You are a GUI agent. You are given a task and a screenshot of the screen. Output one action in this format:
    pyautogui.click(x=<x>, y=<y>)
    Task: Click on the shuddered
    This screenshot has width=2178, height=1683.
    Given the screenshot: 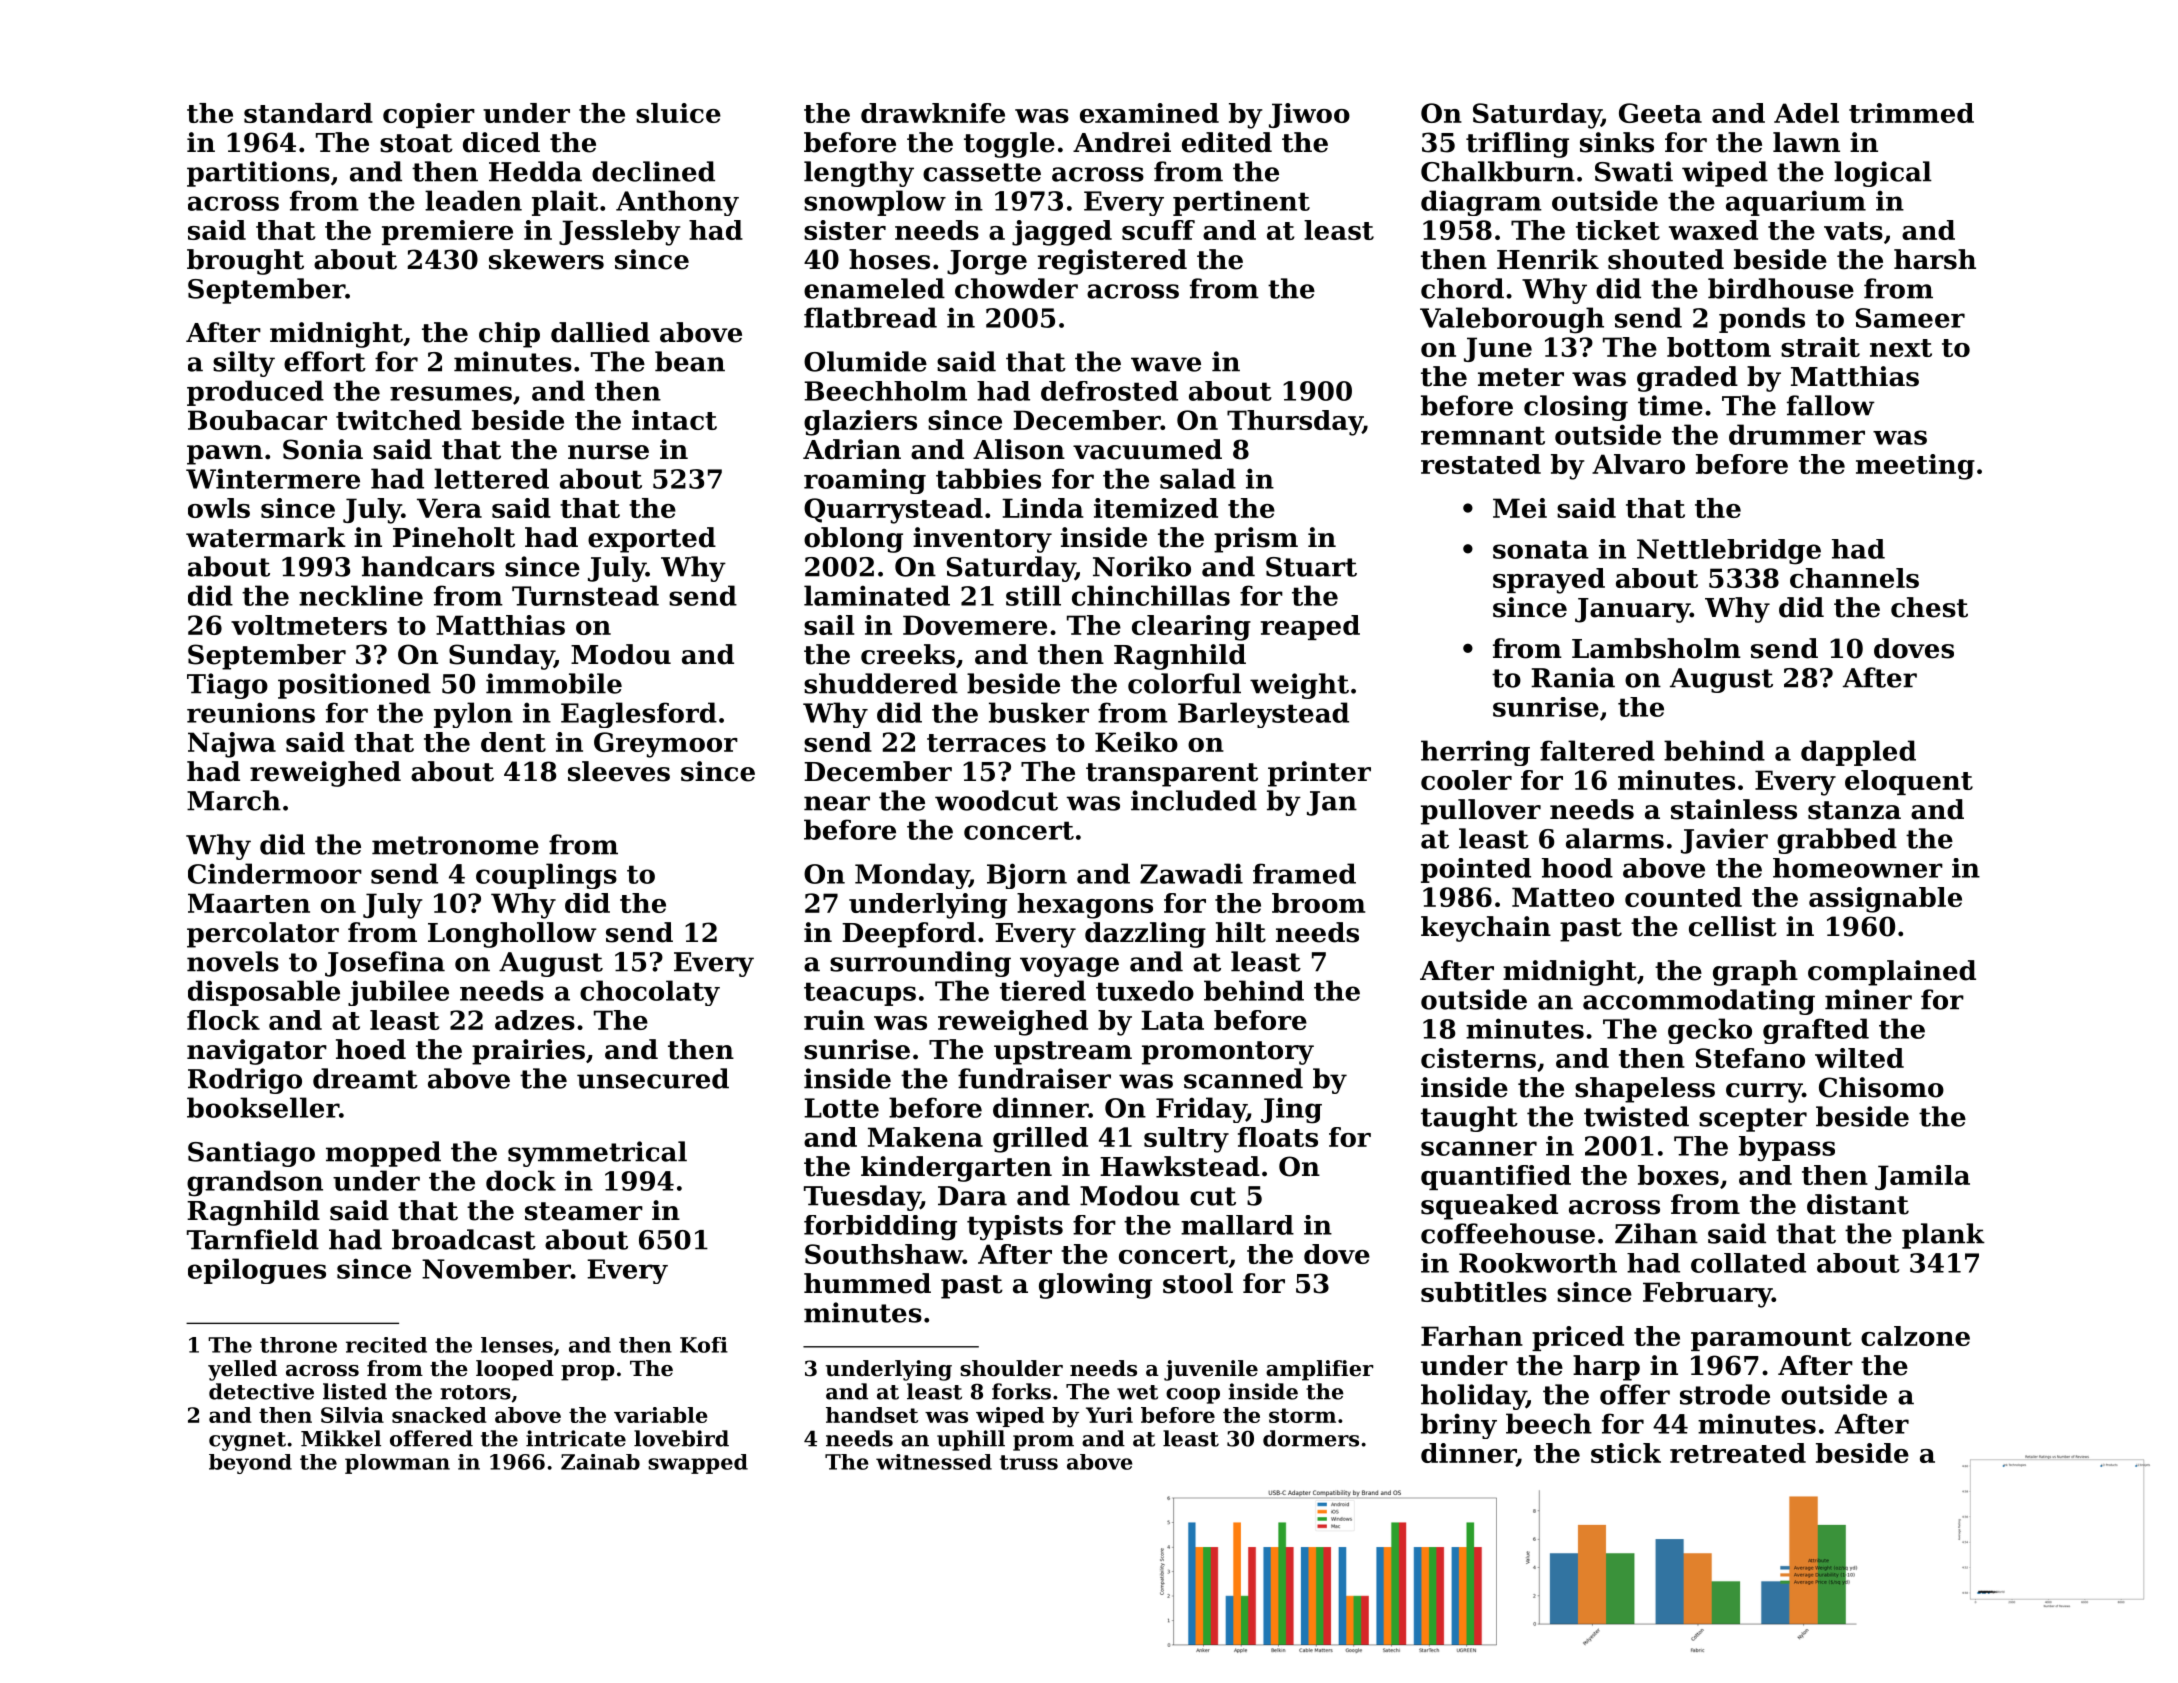 What is the action you would take?
    pyautogui.click(x=881, y=683)
